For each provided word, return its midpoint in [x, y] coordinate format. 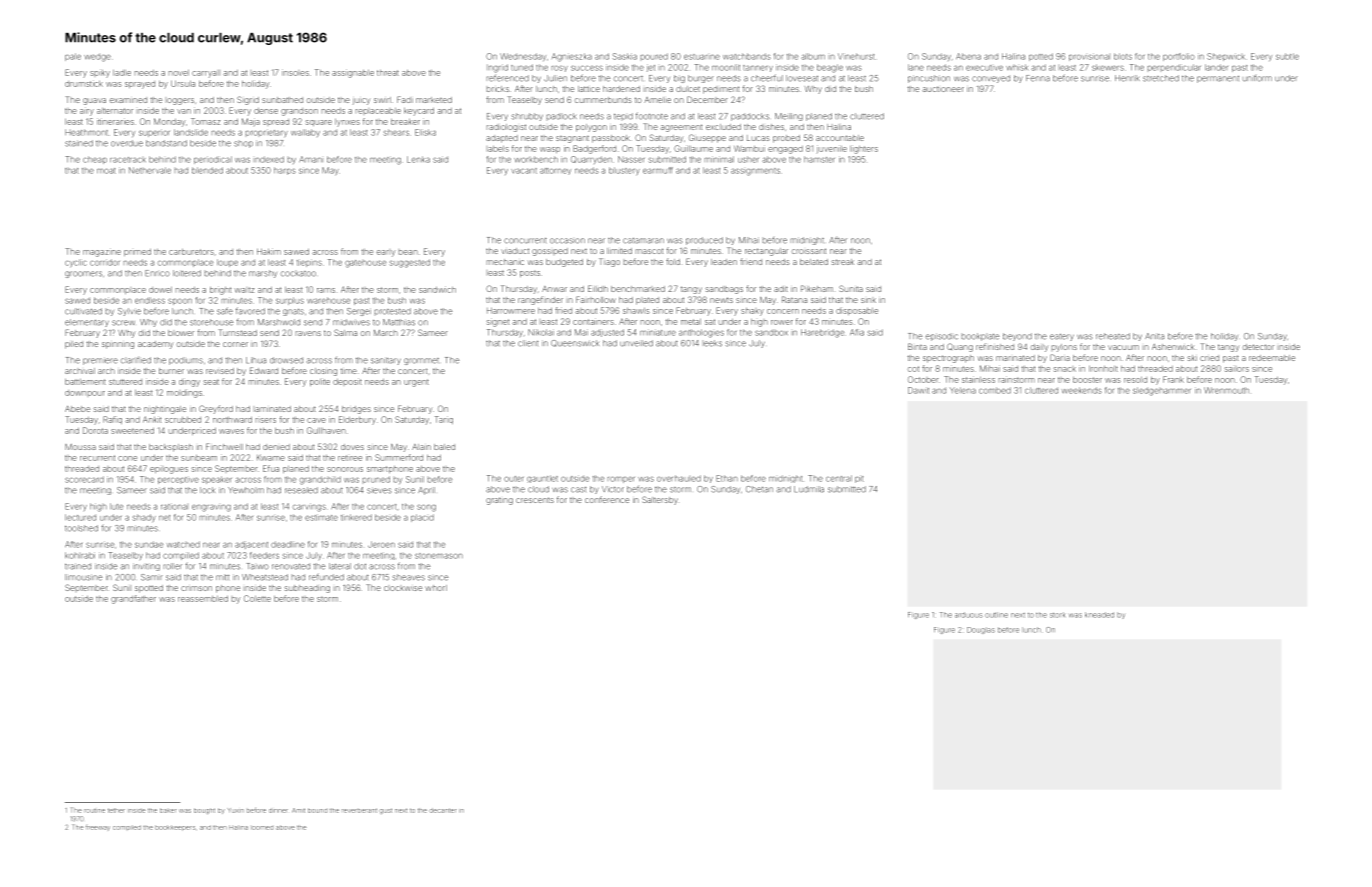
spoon [180, 301]
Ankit [152, 419]
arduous [969, 615]
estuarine [702, 57]
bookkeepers [175, 828]
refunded [326, 577]
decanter [442, 810]
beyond [1017, 337]
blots [1123, 56]
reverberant [359, 810]
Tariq [444, 420]
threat [388, 73]
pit [859, 479]
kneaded [1099, 615]
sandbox [771, 333]
